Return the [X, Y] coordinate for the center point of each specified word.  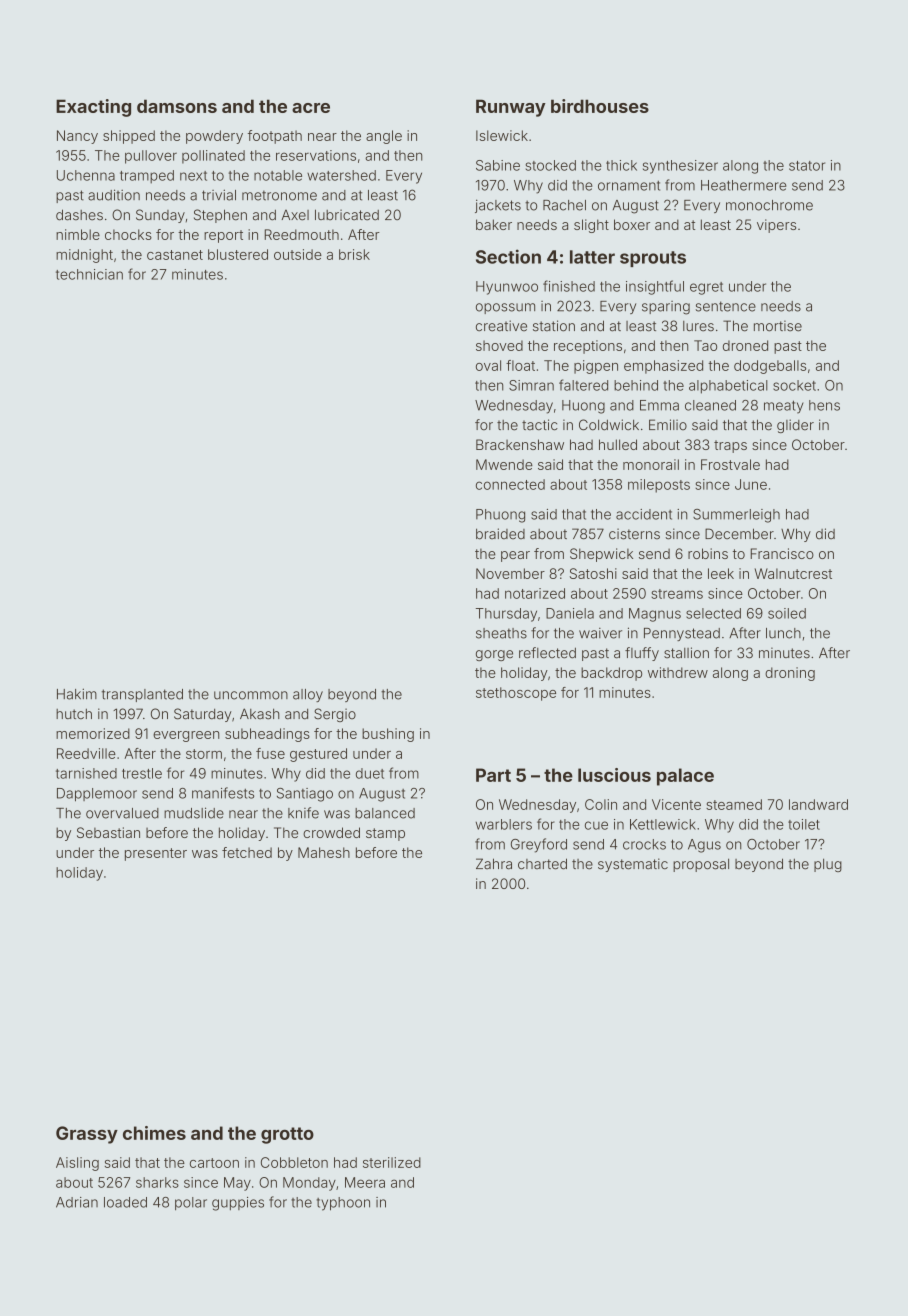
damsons [177, 106]
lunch [783, 633]
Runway [511, 108]
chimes [154, 1133]
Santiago [305, 795]
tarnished [86, 773]
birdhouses [600, 106]
